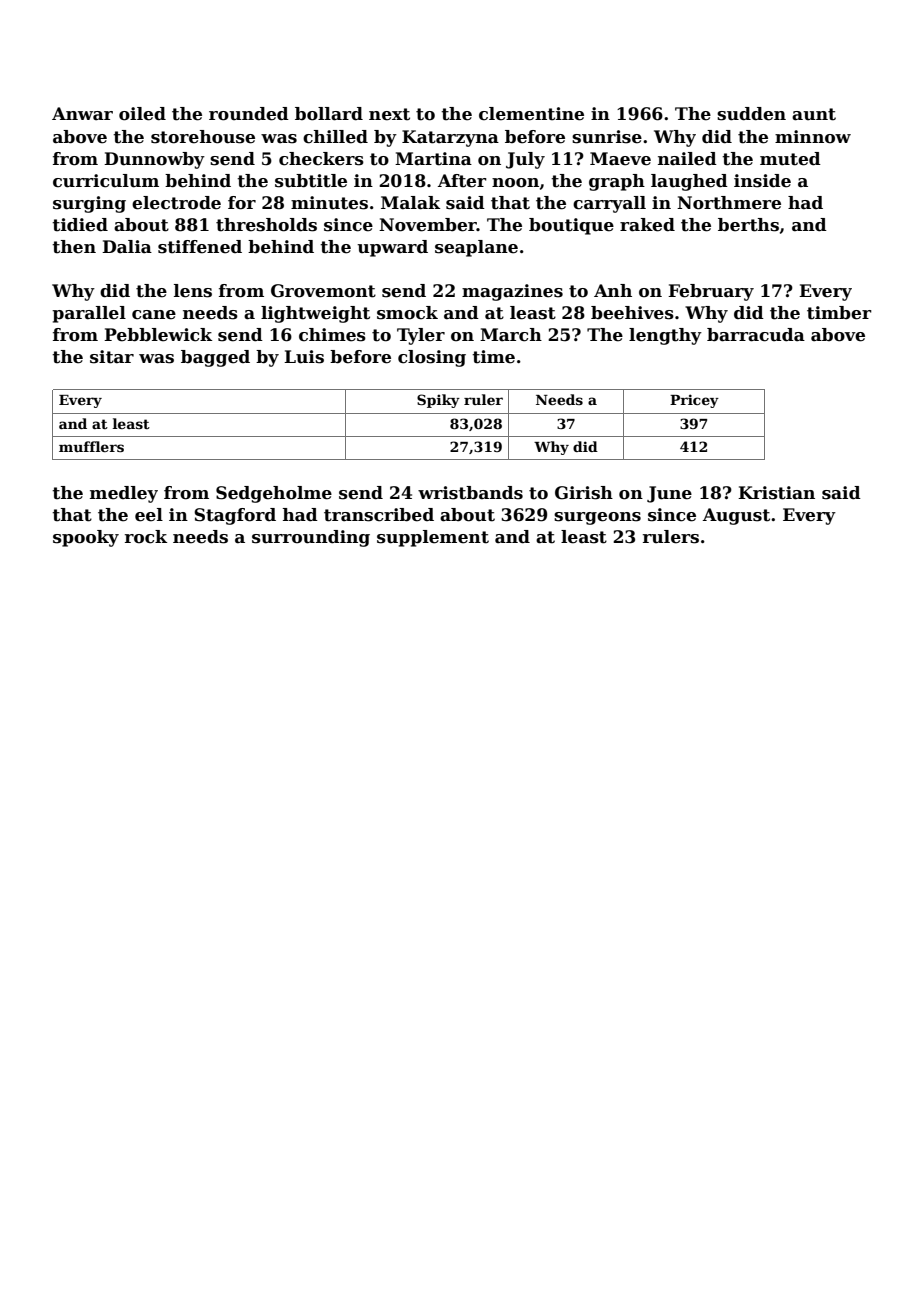 The width and height of the page is (924, 1308). What do you see at coordinates (839, 313) in the page?
I see `timber` at bounding box center [839, 313].
